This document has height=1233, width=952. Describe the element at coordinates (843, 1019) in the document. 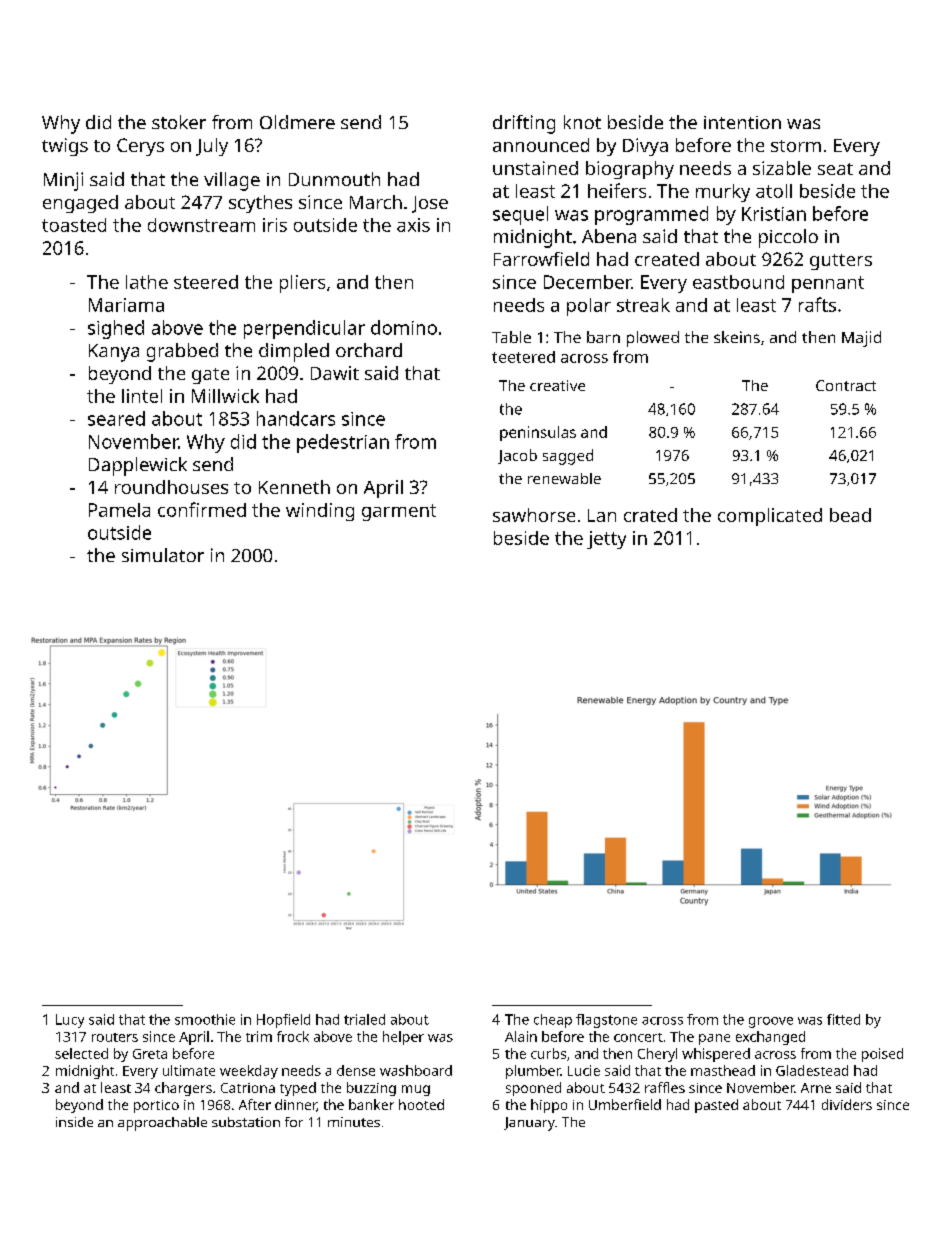

I see `fitted` at that location.
